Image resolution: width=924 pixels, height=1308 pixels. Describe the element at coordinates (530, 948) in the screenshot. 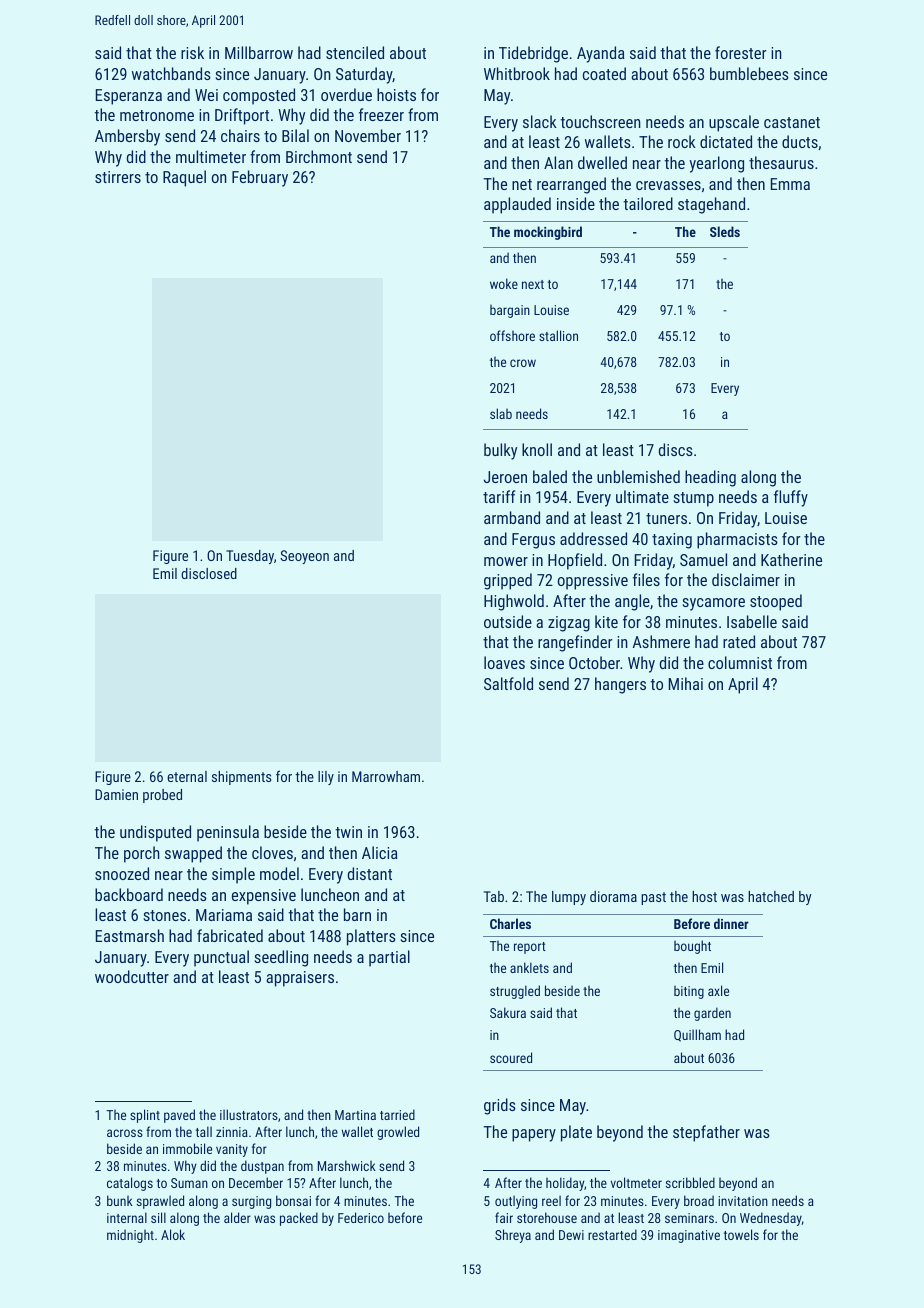

I see `report` at that location.
